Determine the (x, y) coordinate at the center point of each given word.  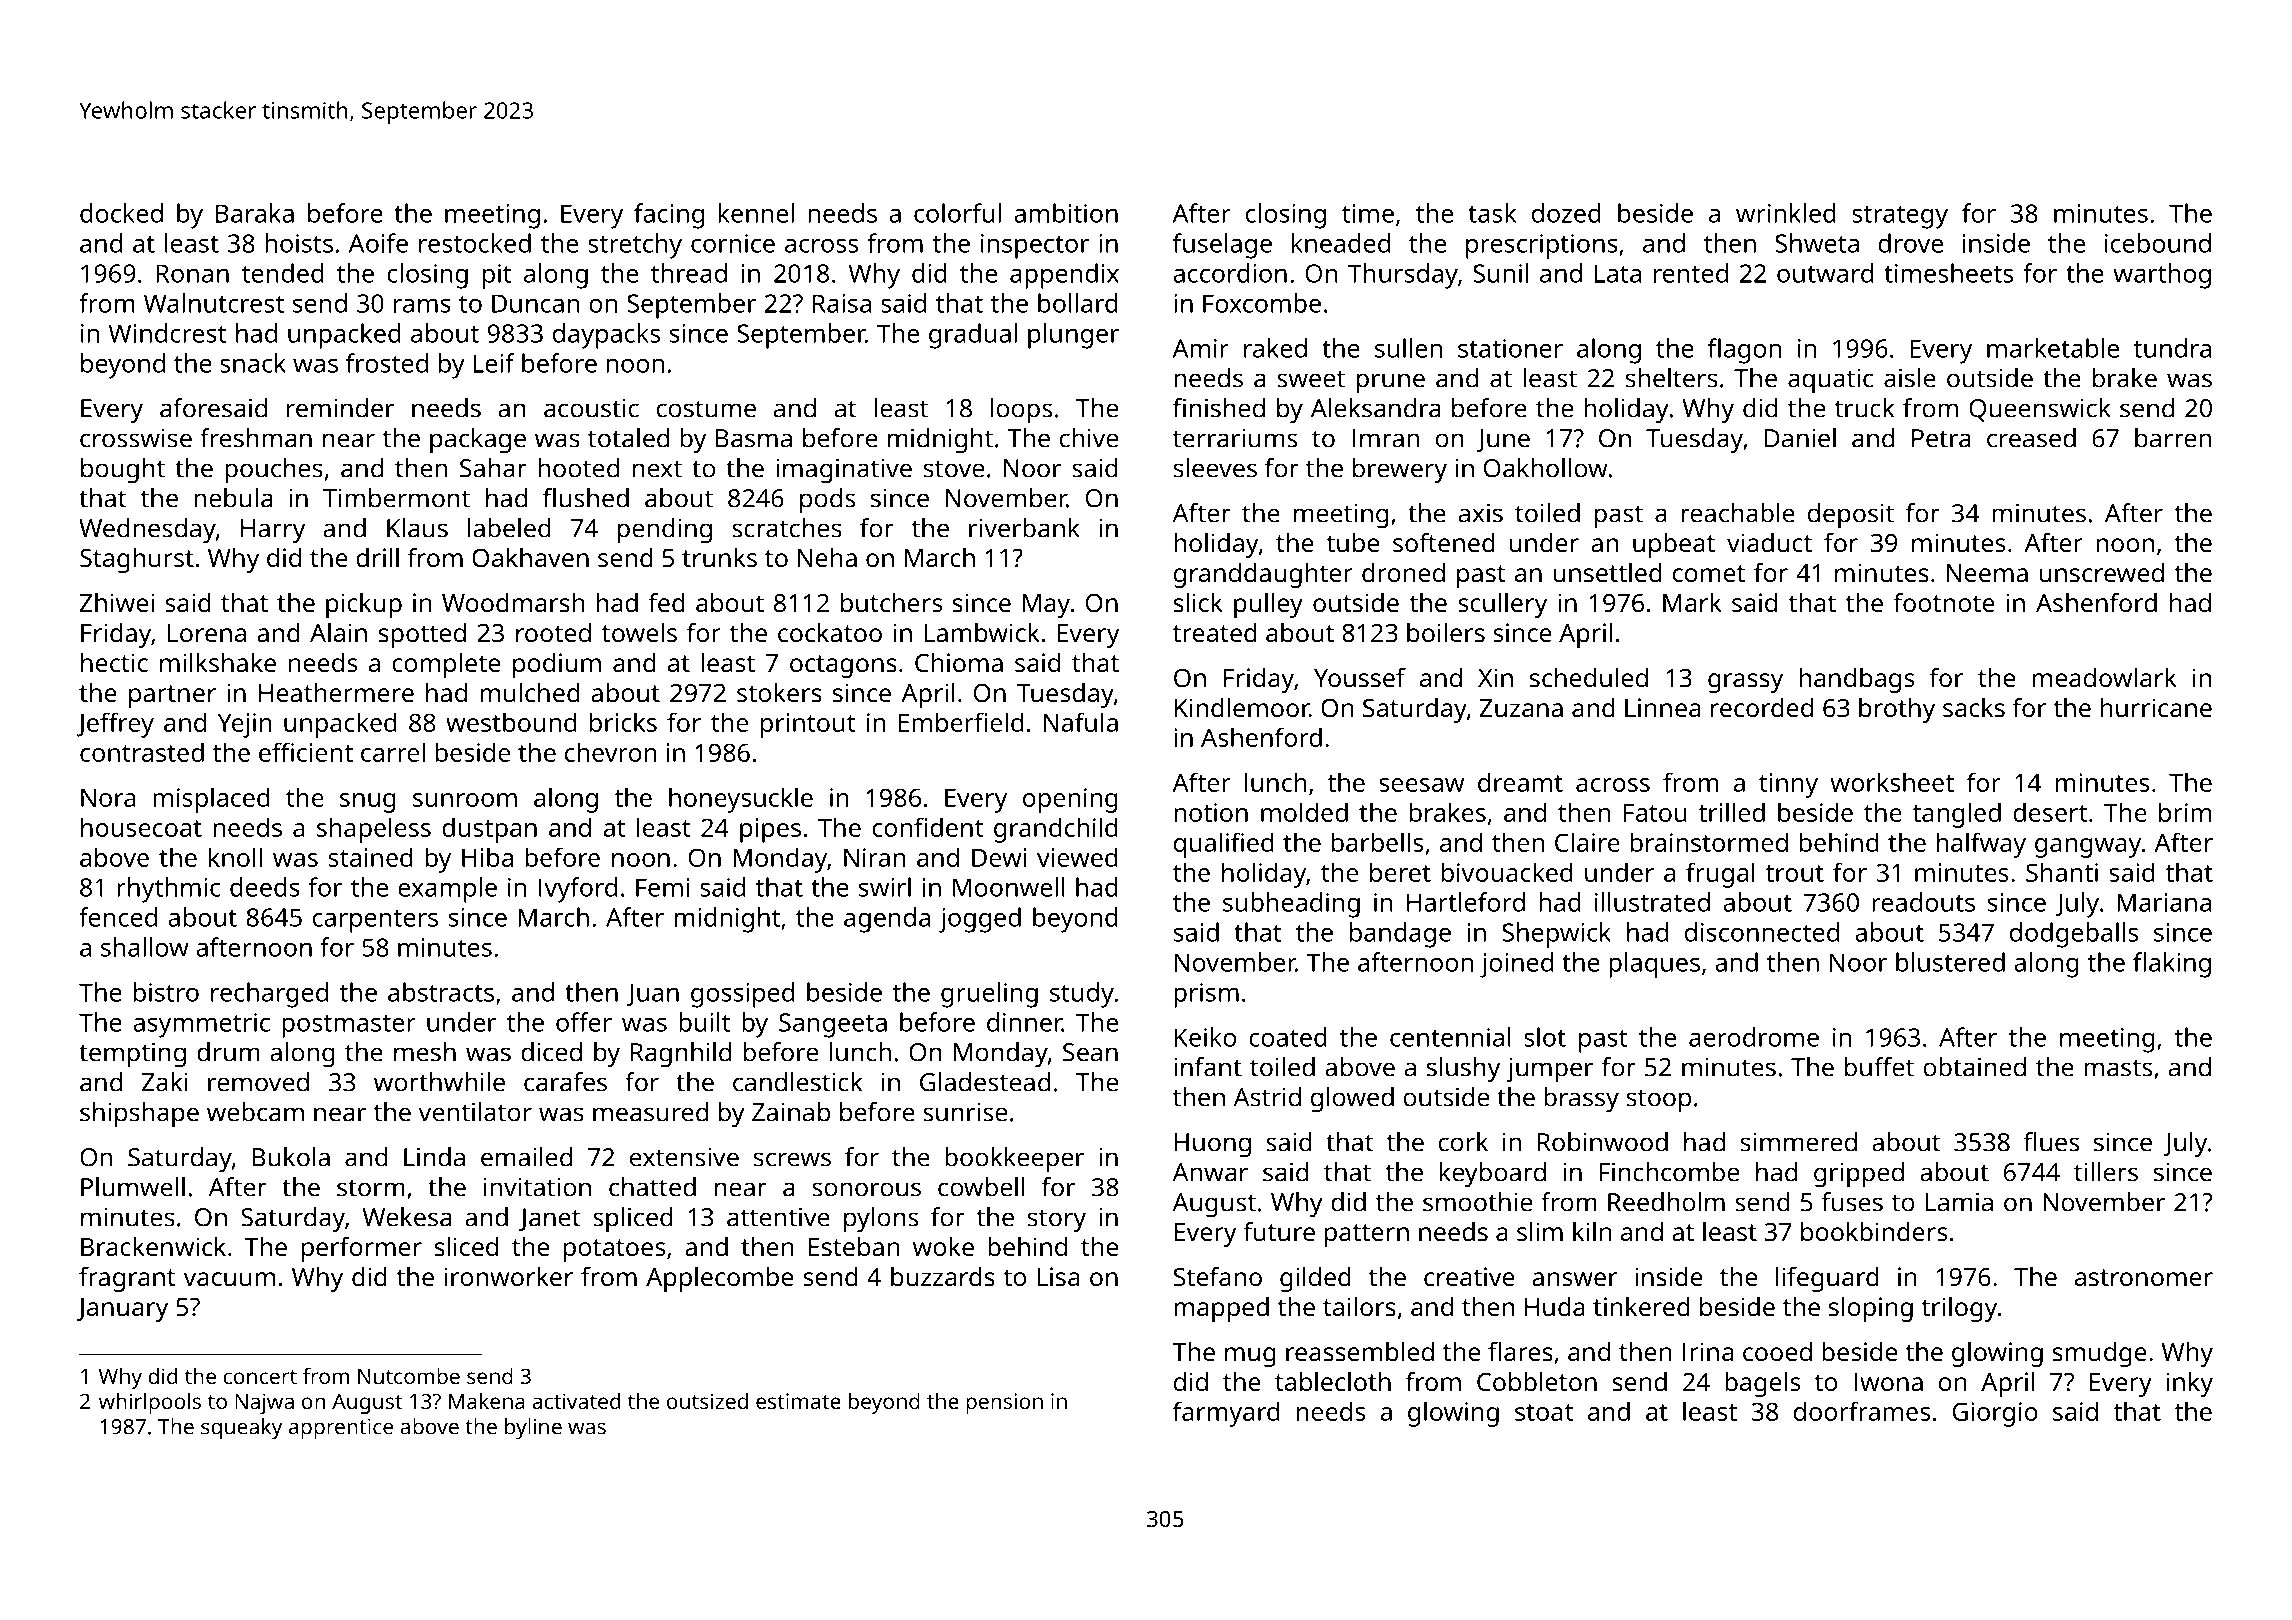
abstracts (441, 992)
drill (377, 557)
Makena (487, 1401)
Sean (1090, 1052)
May (1046, 606)
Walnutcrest (214, 303)
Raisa (842, 303)
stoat (1544, 1412)
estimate (798, 1401)
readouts (1923, 902)
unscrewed (2101, 572)
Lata (1618, 273)
